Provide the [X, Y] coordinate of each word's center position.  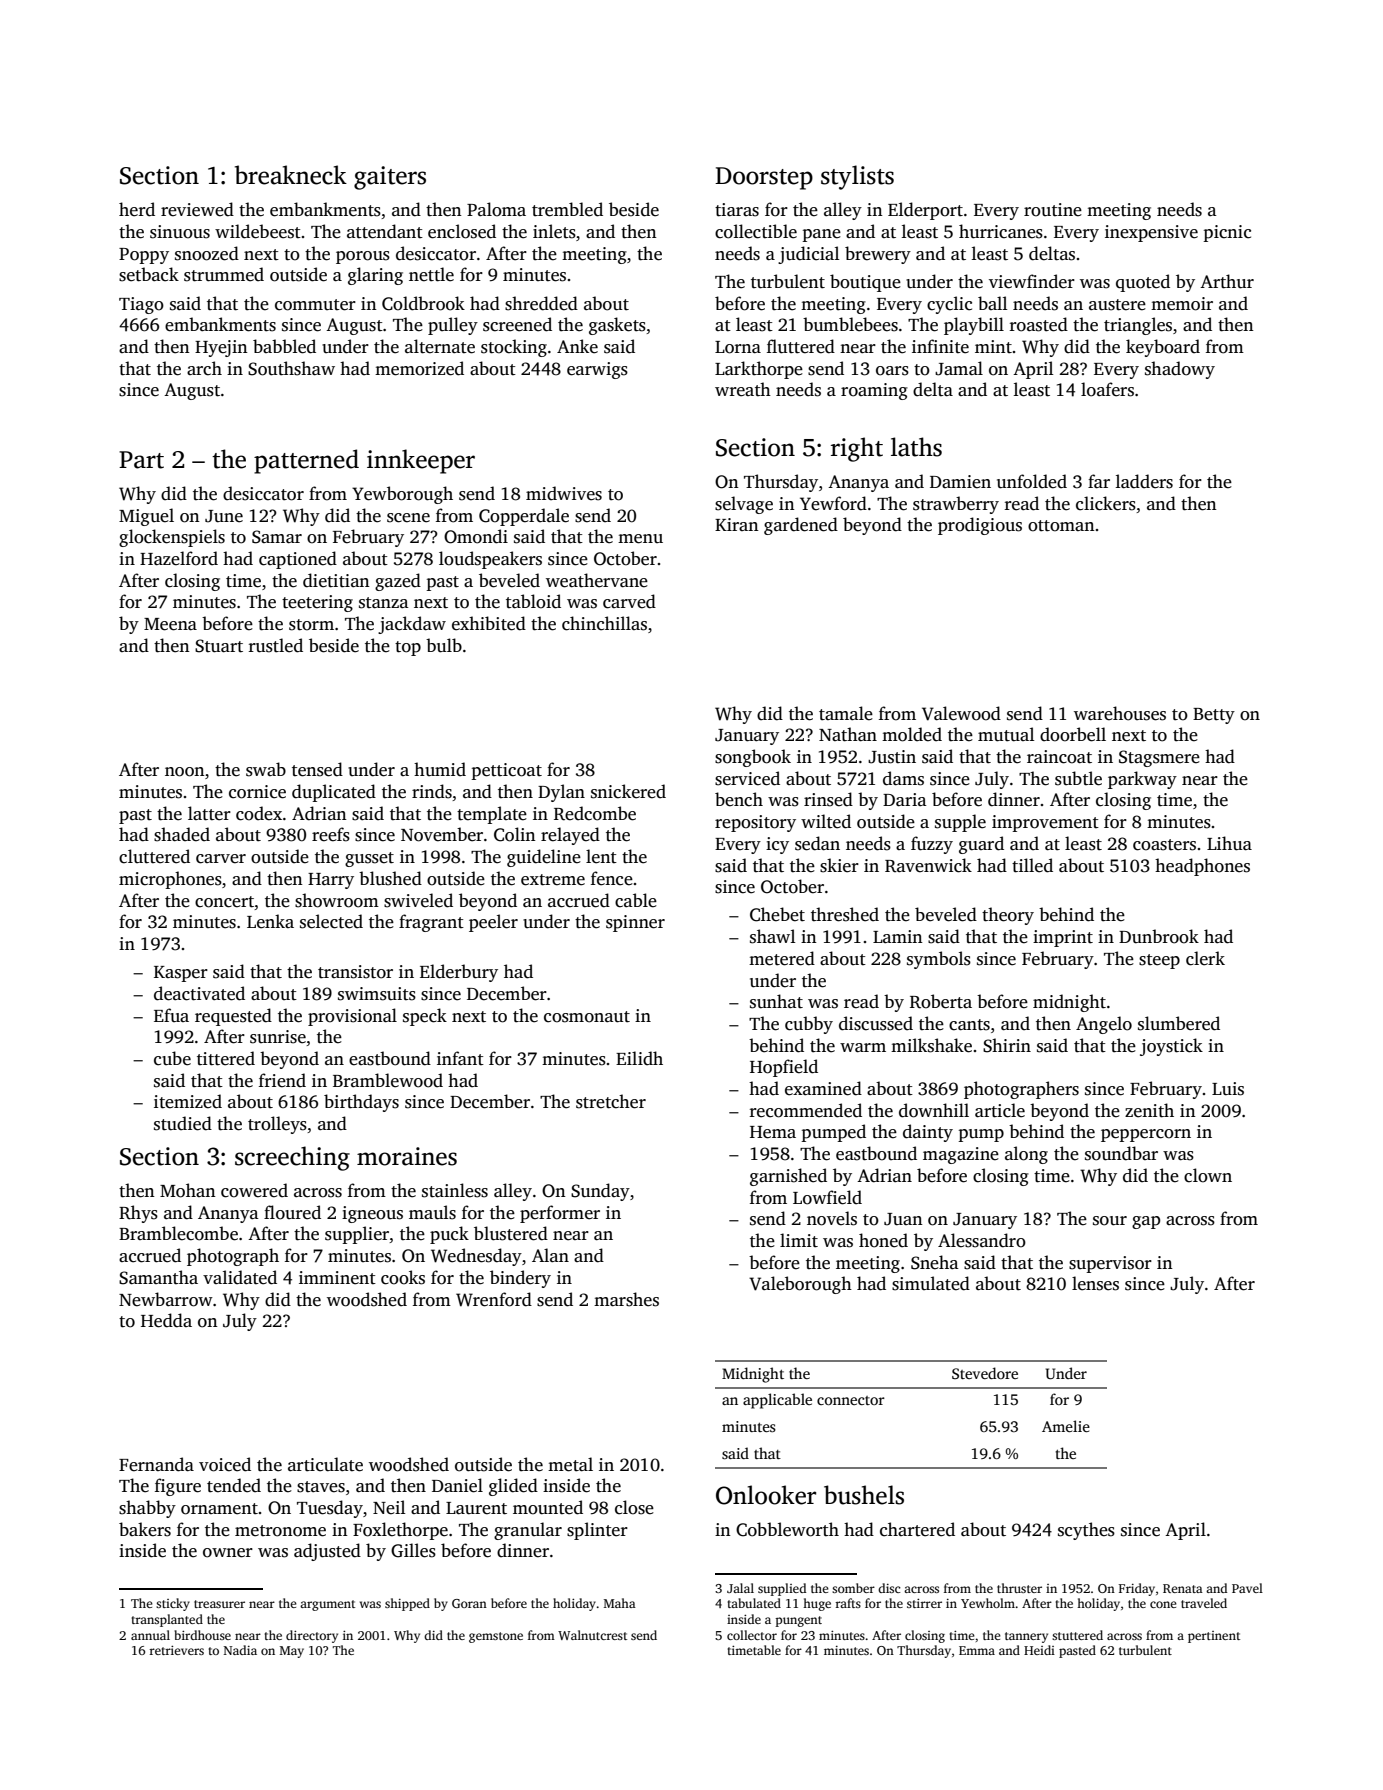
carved [629, 601]
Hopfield [784, 1068]
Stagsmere [1159, 758]
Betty [1214, 716]
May [292, 1652]
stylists [857, 177]
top [408, 648]
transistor [355, 972]
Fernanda [156, 1464]
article [1000, 1110]
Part [141, 460]
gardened [801, 526]
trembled [567, 209]
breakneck [291, 175]
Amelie [1066, 1426]
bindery [520, 1279]
